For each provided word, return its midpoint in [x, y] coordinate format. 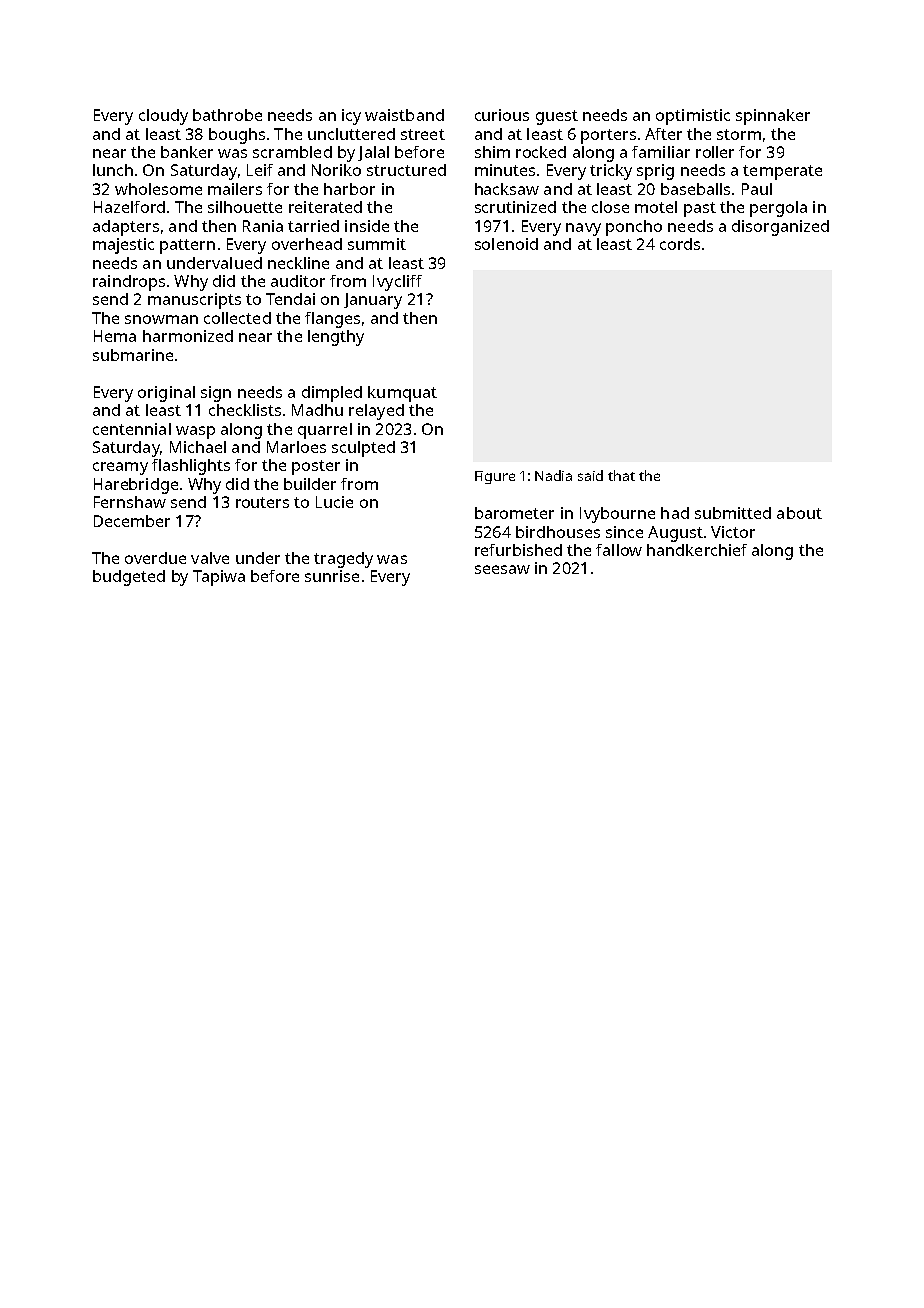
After [663, 134]
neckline [298, 263]
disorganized [780, 228]
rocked [541, 152]
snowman [161, 319]
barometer [514, 513]
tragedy [343, 560]
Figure [495, 477]
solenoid [506, 244]
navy [583, 229]
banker [187, 152]
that [621, 475]
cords [680, 244]
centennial [132, 429]
